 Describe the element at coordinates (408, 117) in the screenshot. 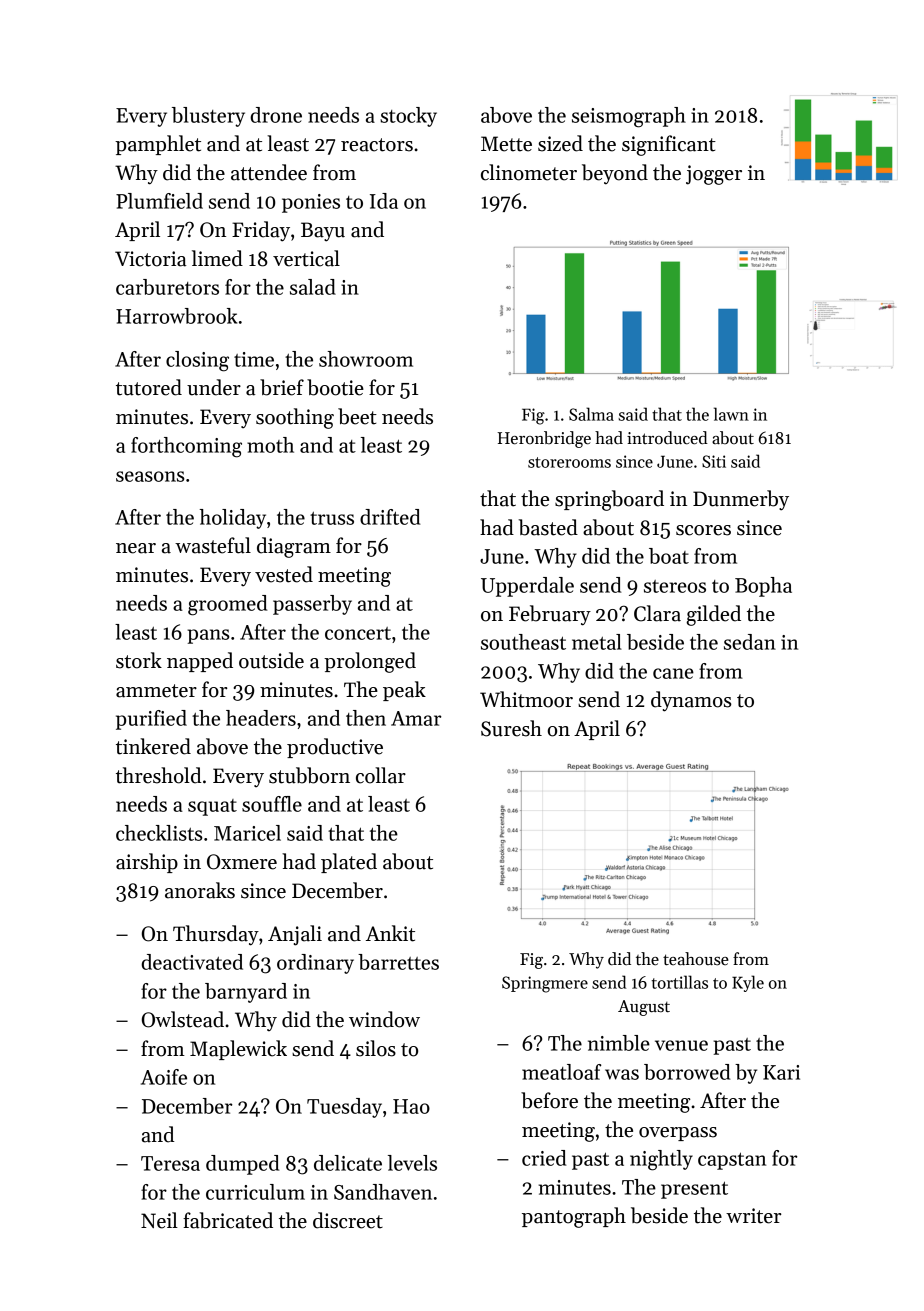

I see `stocky` at that location.
